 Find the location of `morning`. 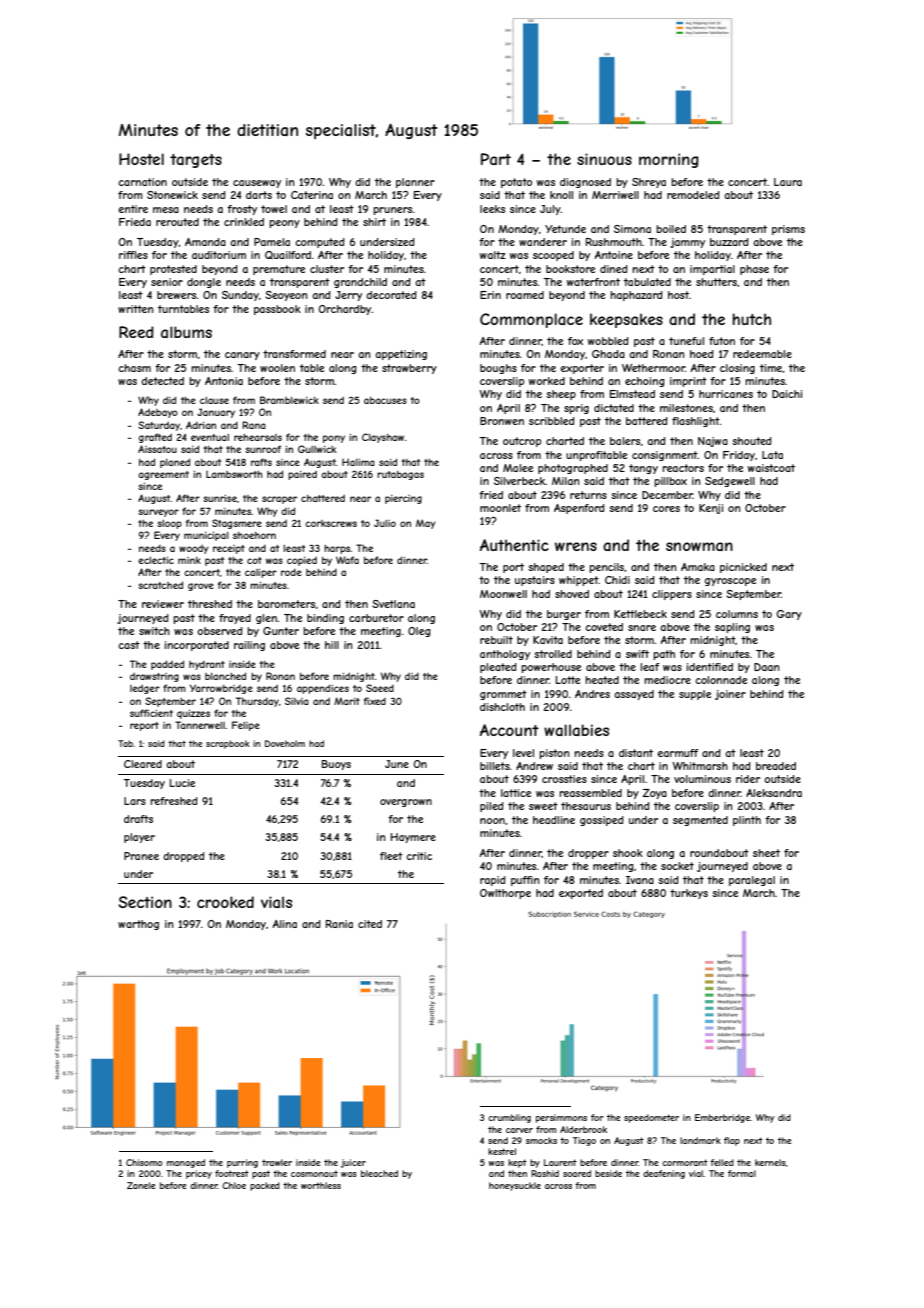

morning is located at coordinates (669, 160).
